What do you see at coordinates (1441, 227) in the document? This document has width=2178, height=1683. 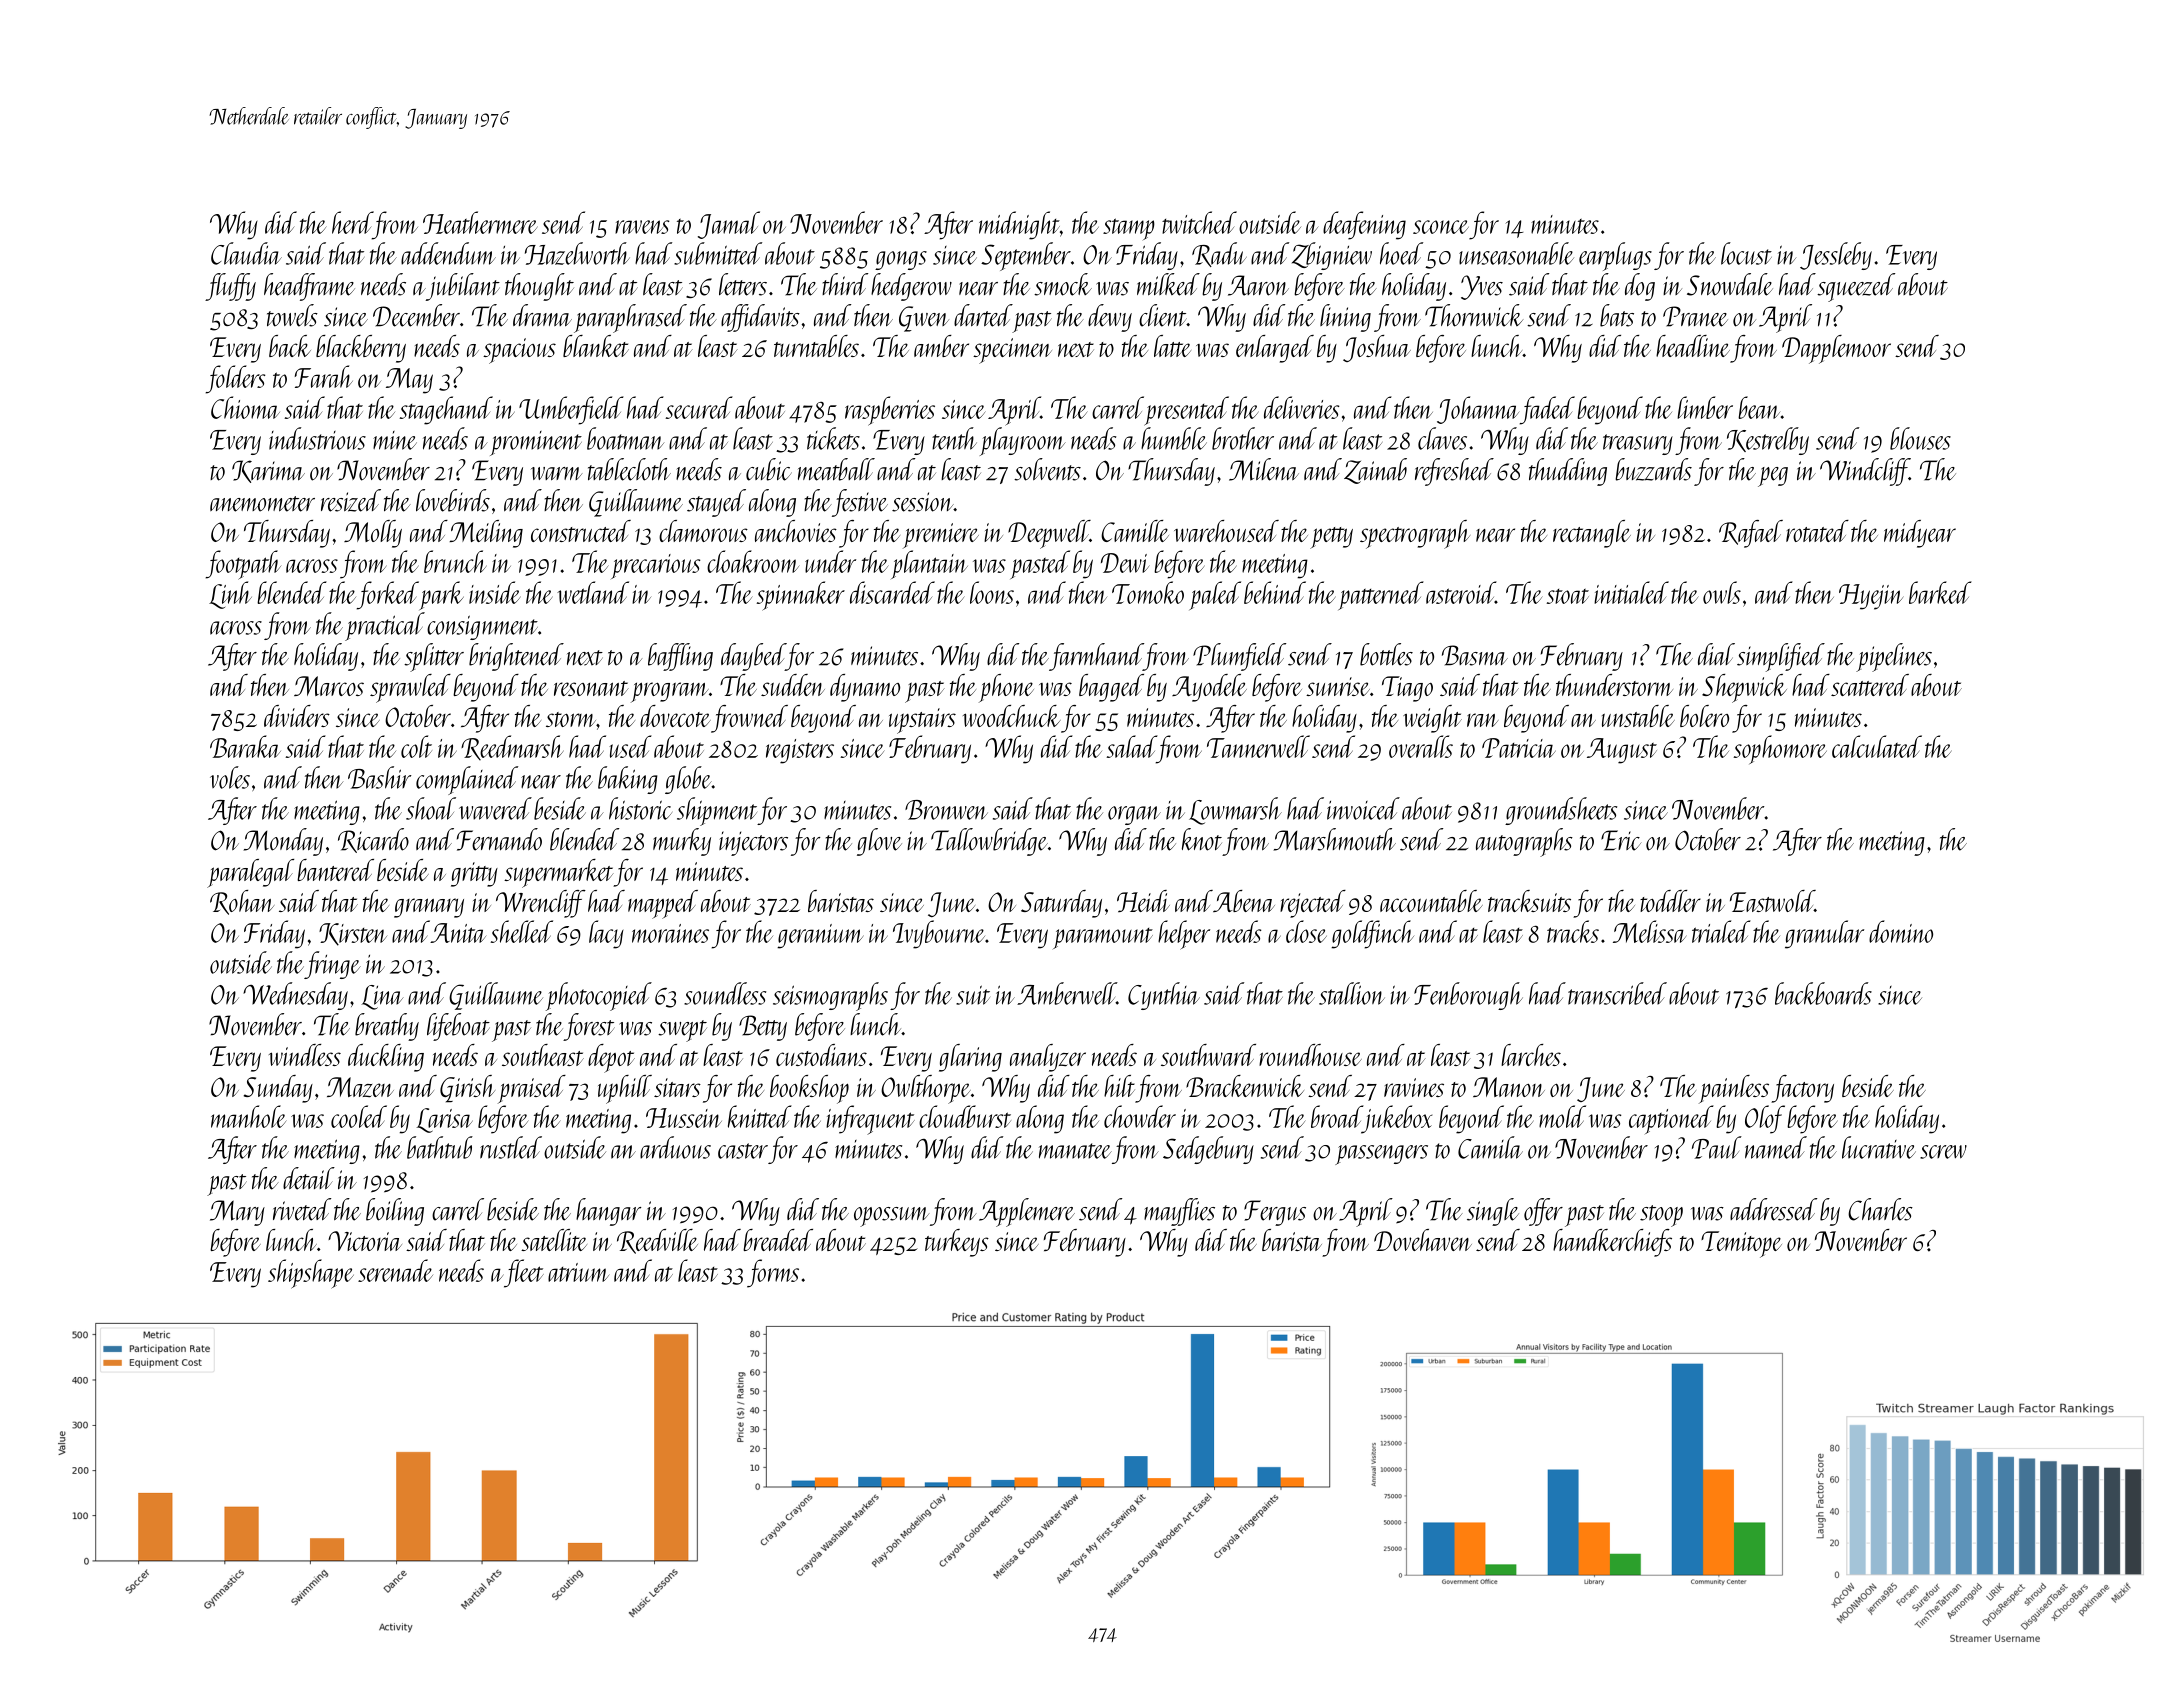 I see `sconce` at bounding box center [1441, 227].
